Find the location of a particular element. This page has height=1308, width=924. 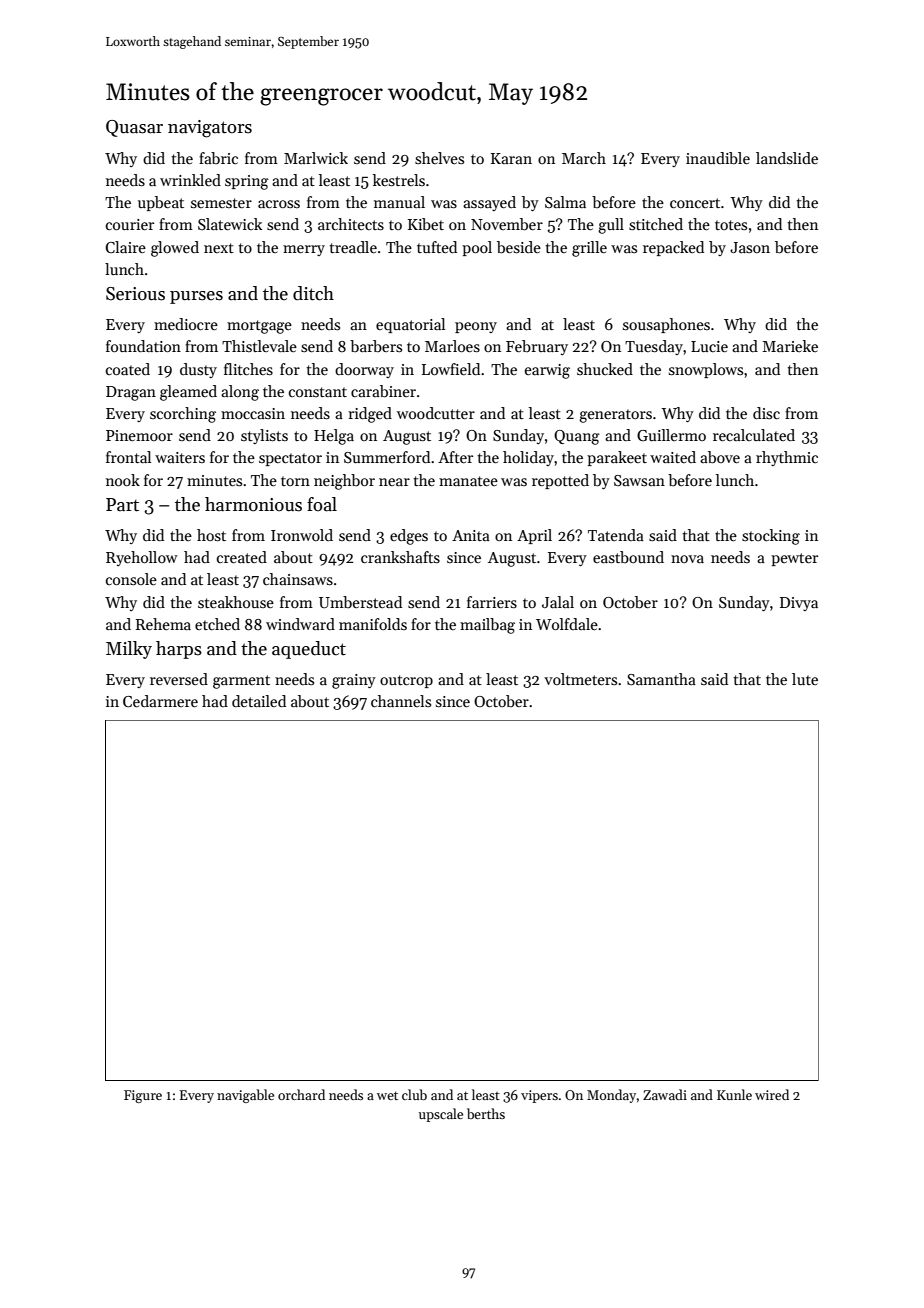

grille is located at coordinates (589, 249).
